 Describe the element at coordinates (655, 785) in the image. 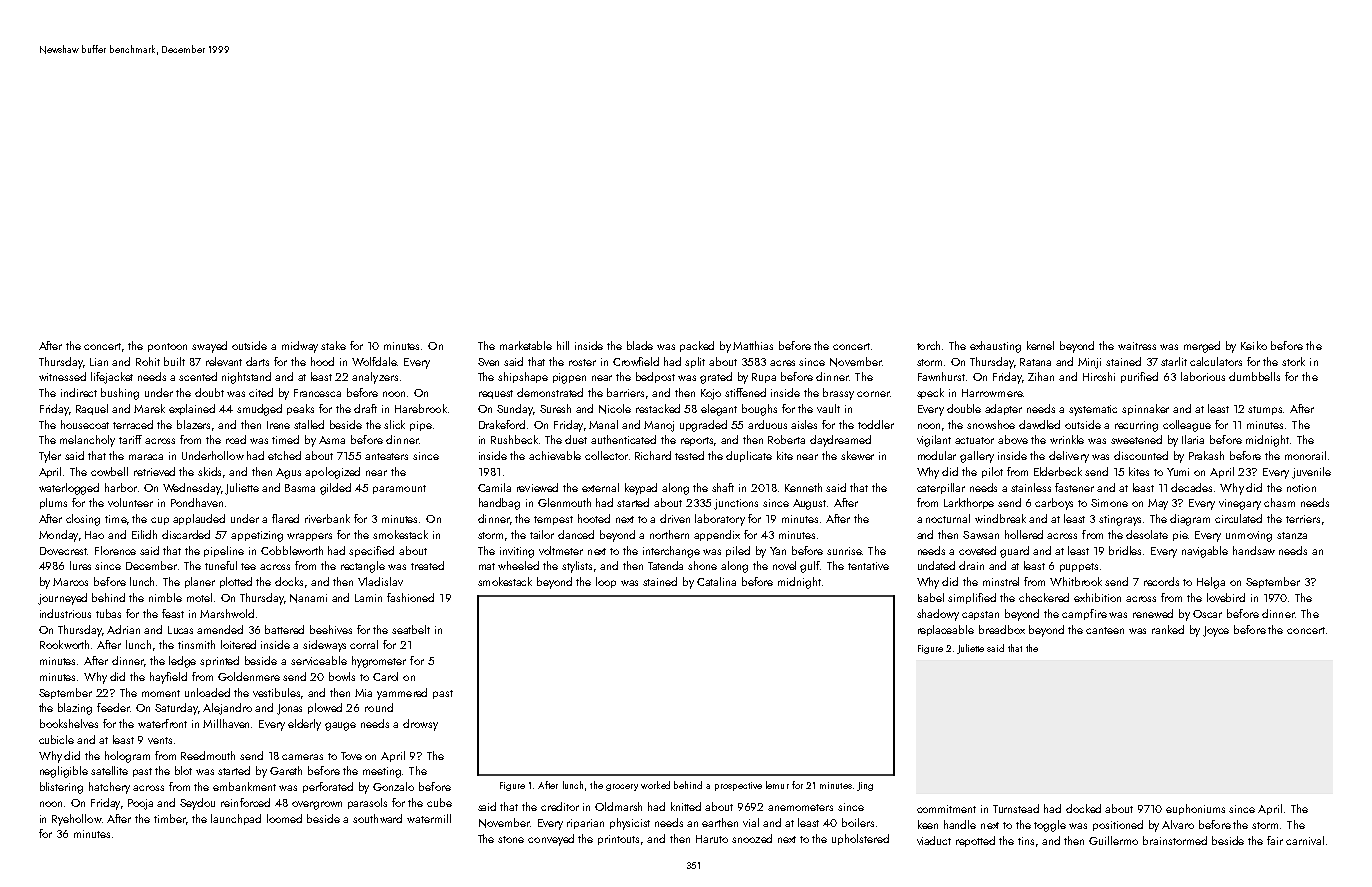

I see `worked` at that location.
